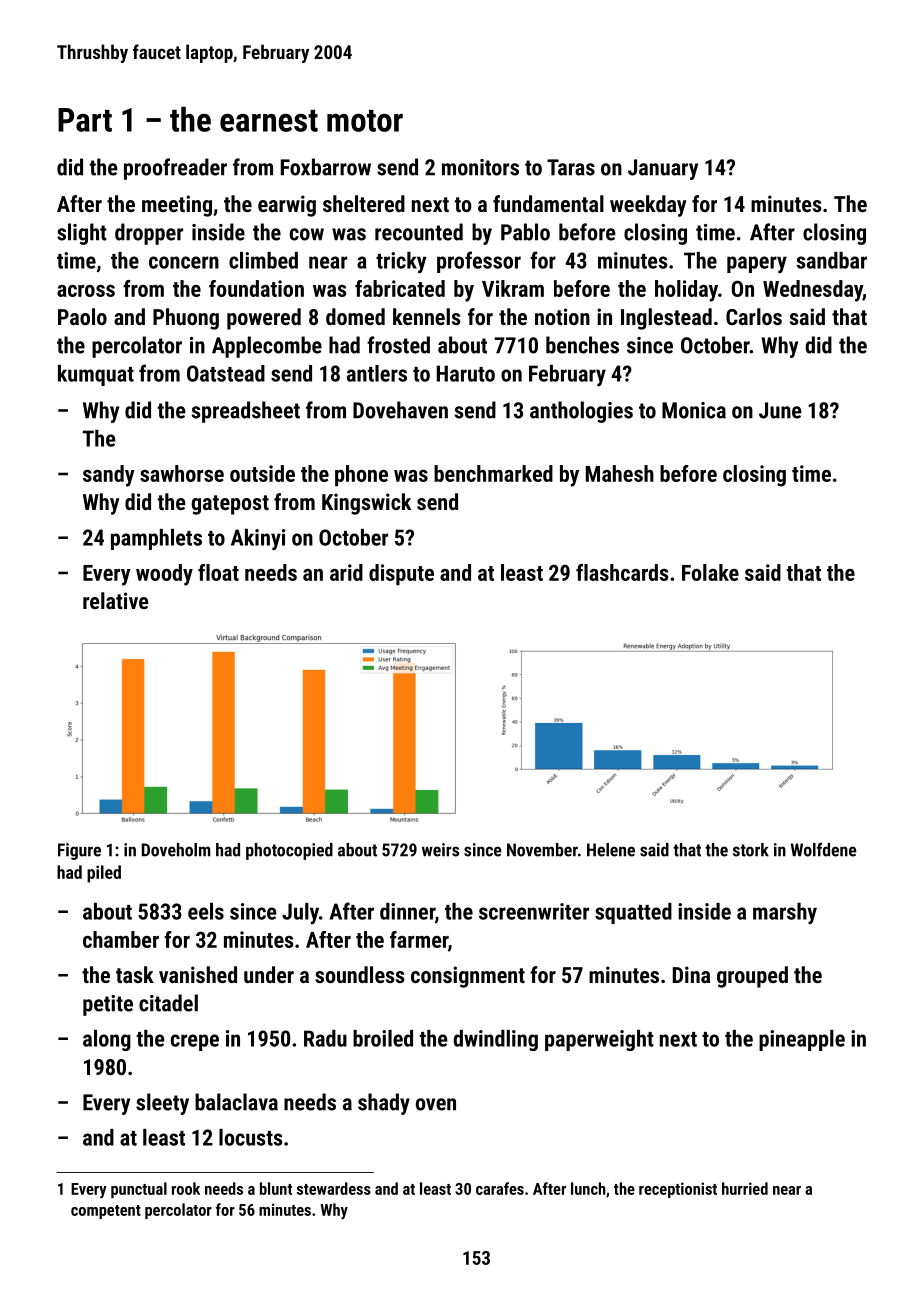  I want to click on stork, so click(751, 850).
